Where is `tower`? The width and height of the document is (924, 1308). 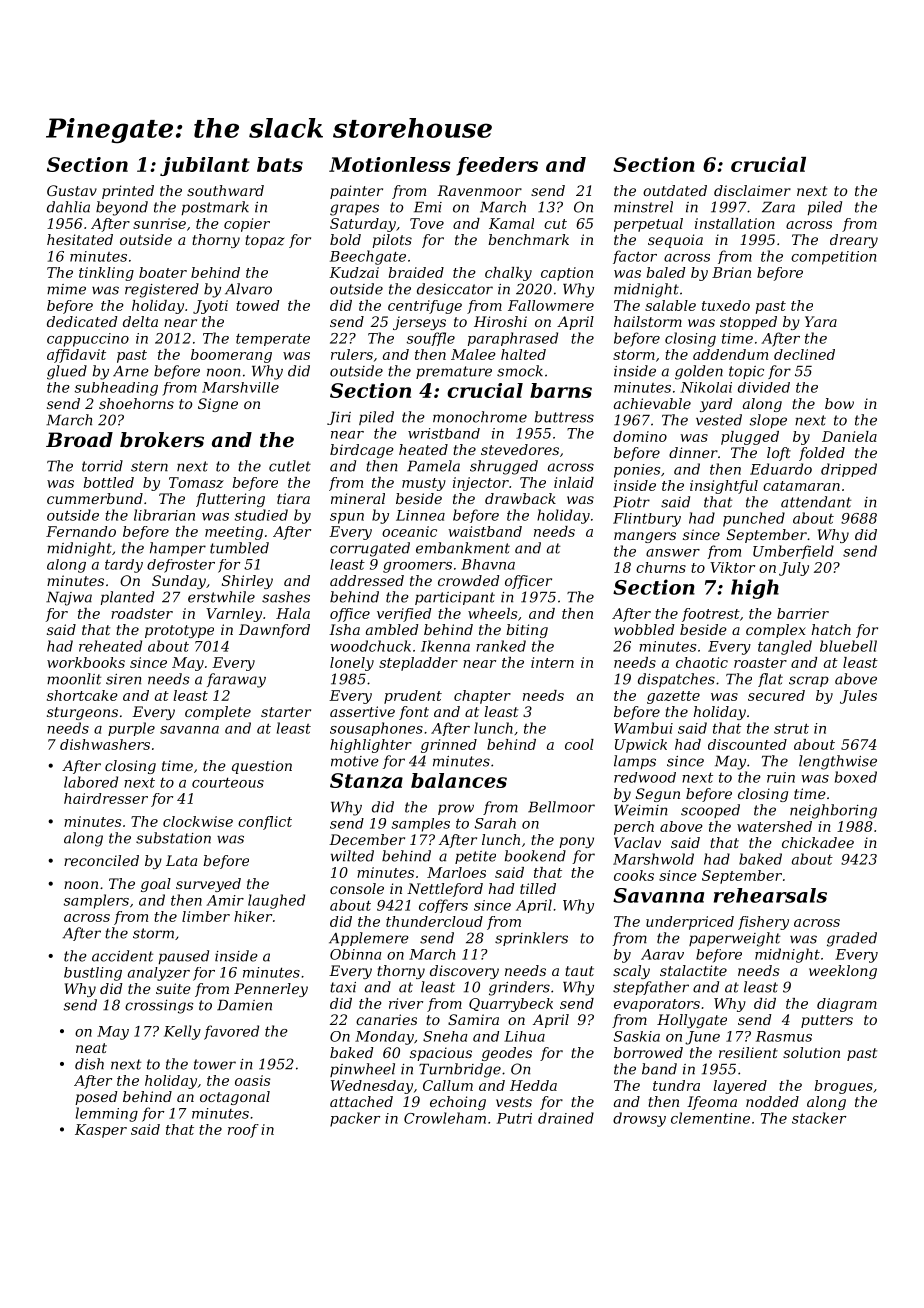 tower is located at coordinates (215, 1064).
